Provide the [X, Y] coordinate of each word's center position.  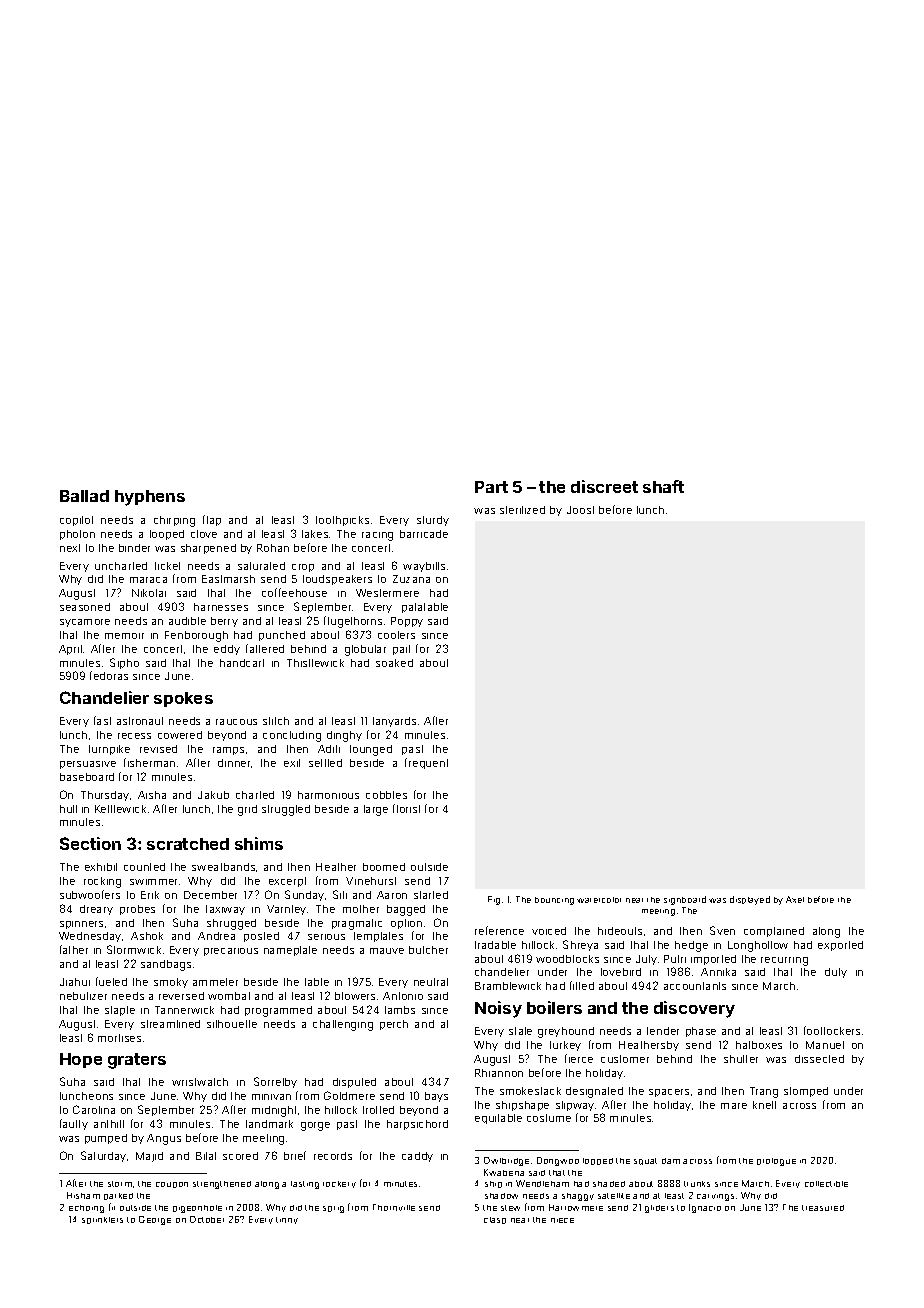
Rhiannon [499, 1073]
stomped [806, 1092]
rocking [102, 882]
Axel [795, 899]
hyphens [150, 498]
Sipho [124, 663]
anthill [109, 1124]
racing [377, 536]
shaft [663, 486]
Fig [494, 900]
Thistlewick [315, 663]
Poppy [407, 622]
